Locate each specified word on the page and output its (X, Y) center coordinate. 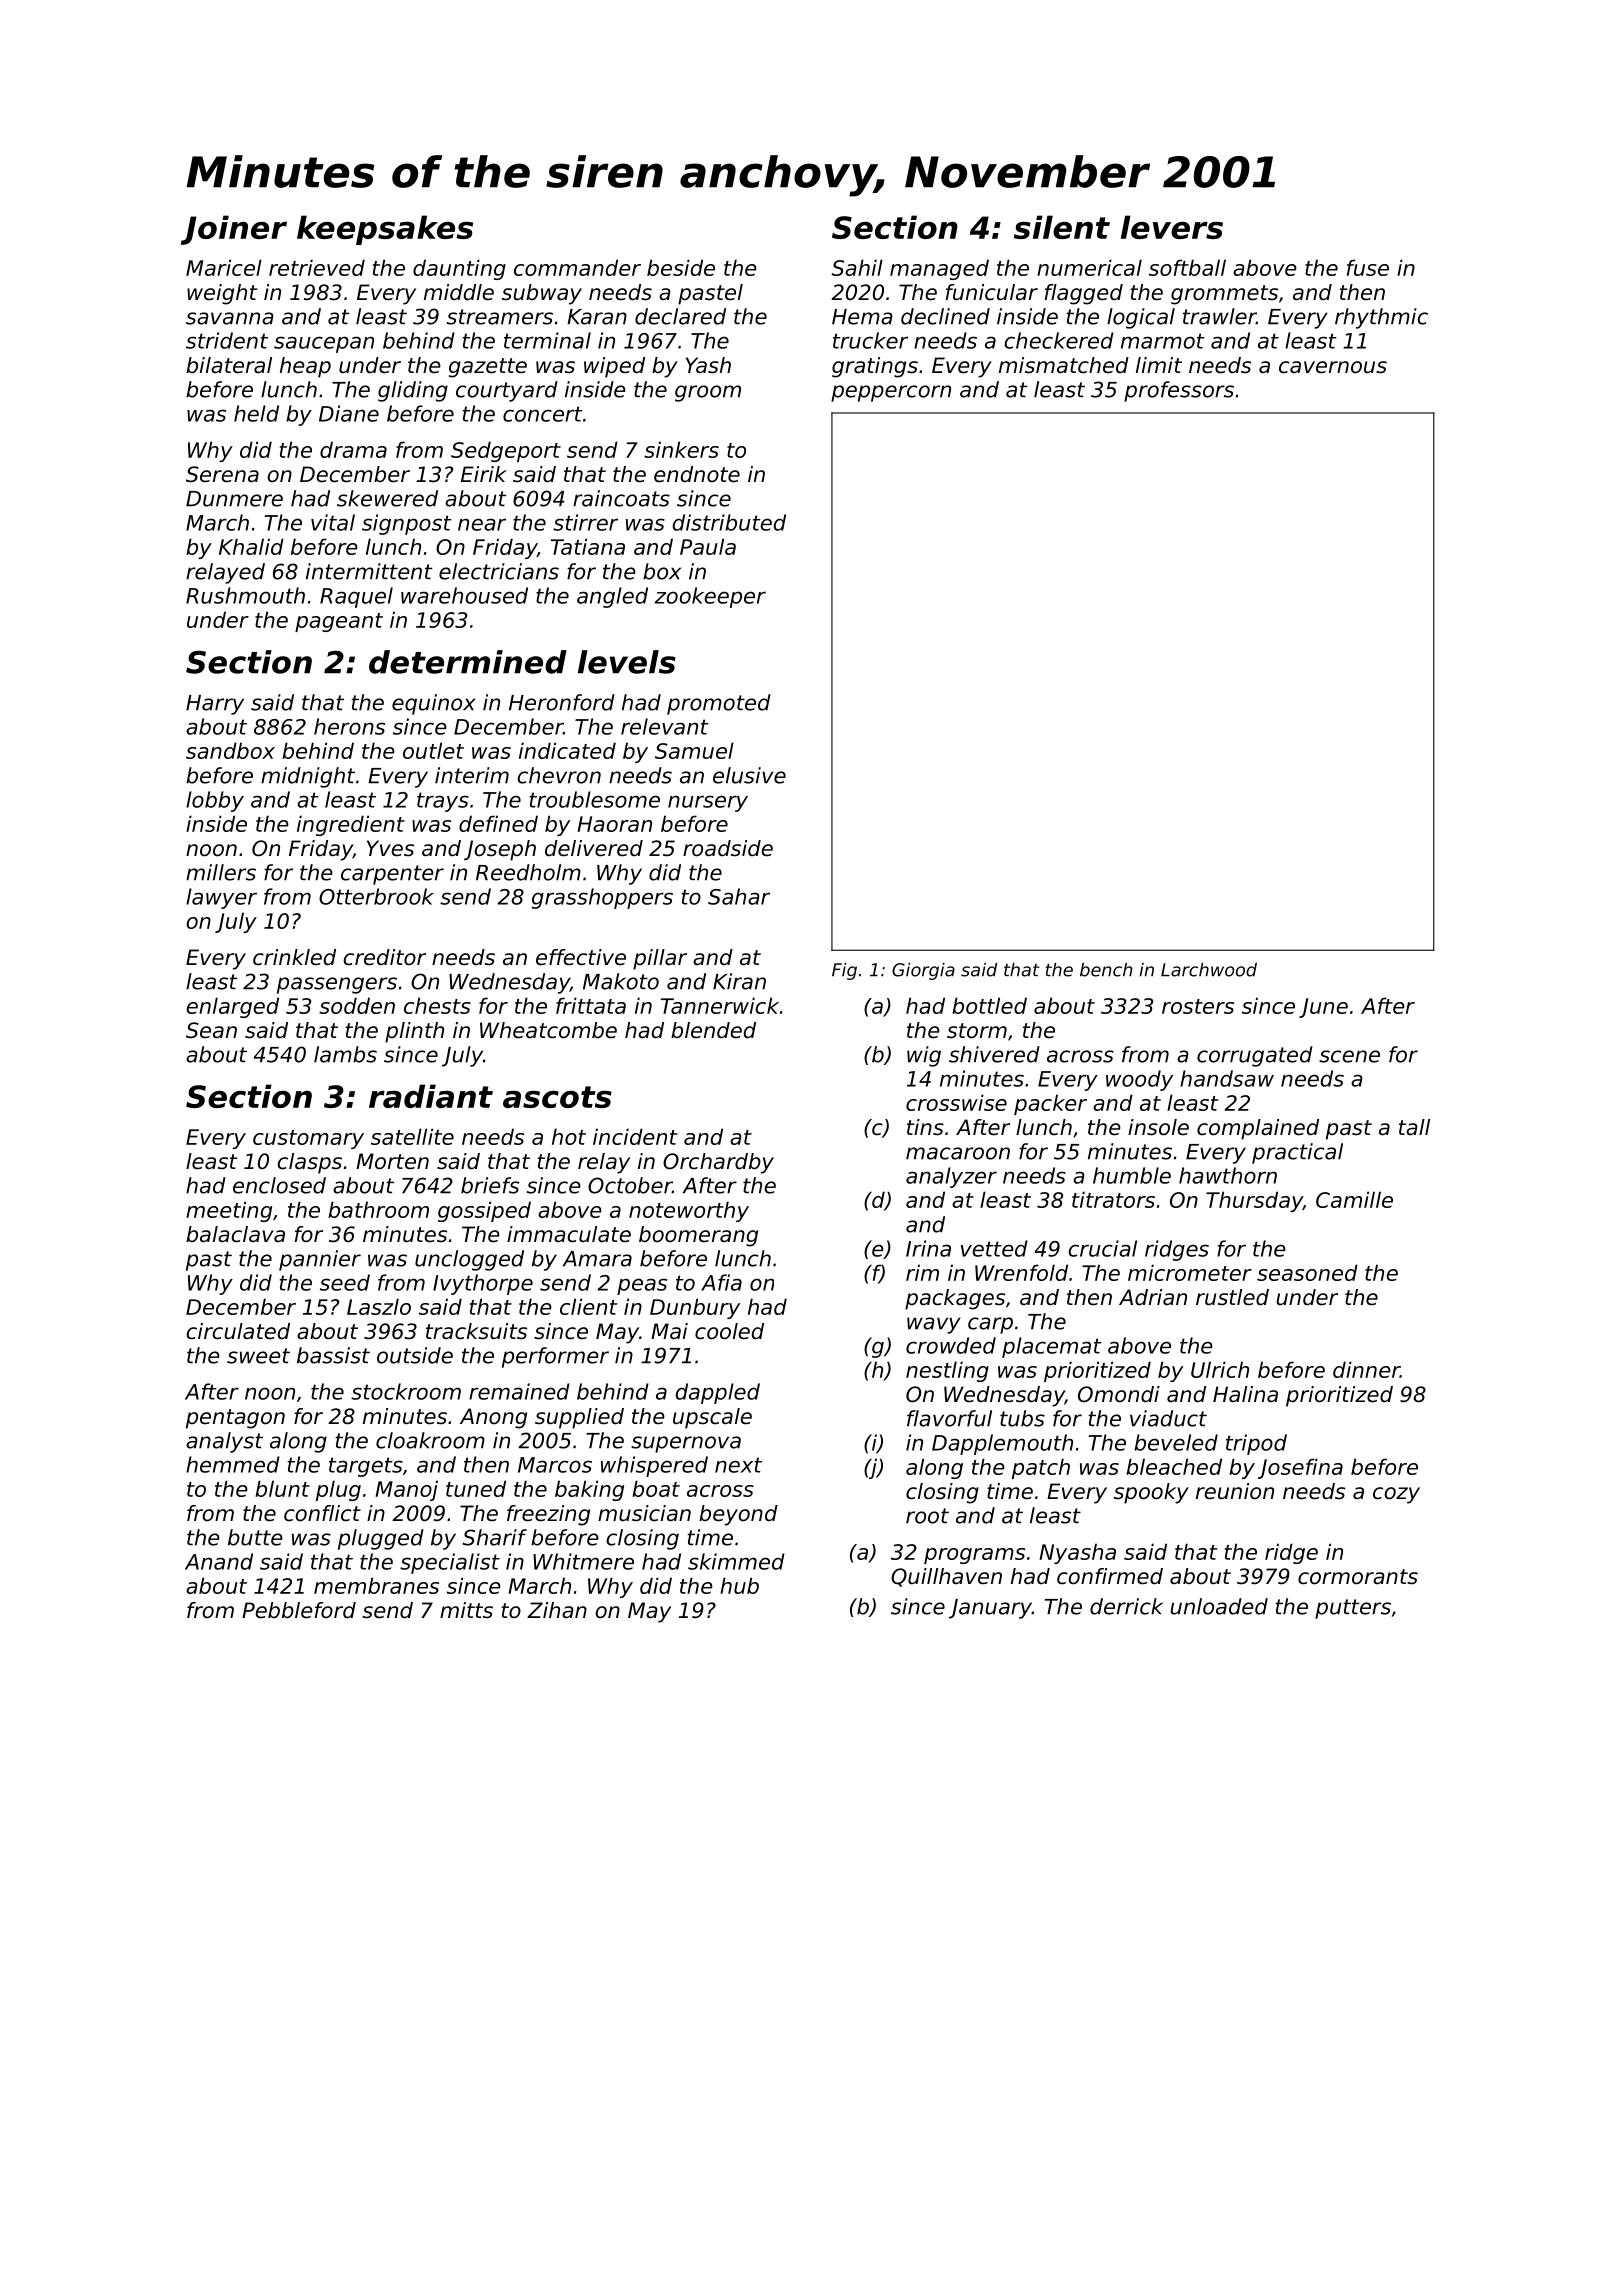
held (256, 413)
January (990, 1609)
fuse (1368, 267)
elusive (749, 775)
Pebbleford (299, 1610)
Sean (211, 1030)
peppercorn (891, 393)
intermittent (369, 571)
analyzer (951, 1177)
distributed (729, 522)
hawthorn (1228, 1175)
